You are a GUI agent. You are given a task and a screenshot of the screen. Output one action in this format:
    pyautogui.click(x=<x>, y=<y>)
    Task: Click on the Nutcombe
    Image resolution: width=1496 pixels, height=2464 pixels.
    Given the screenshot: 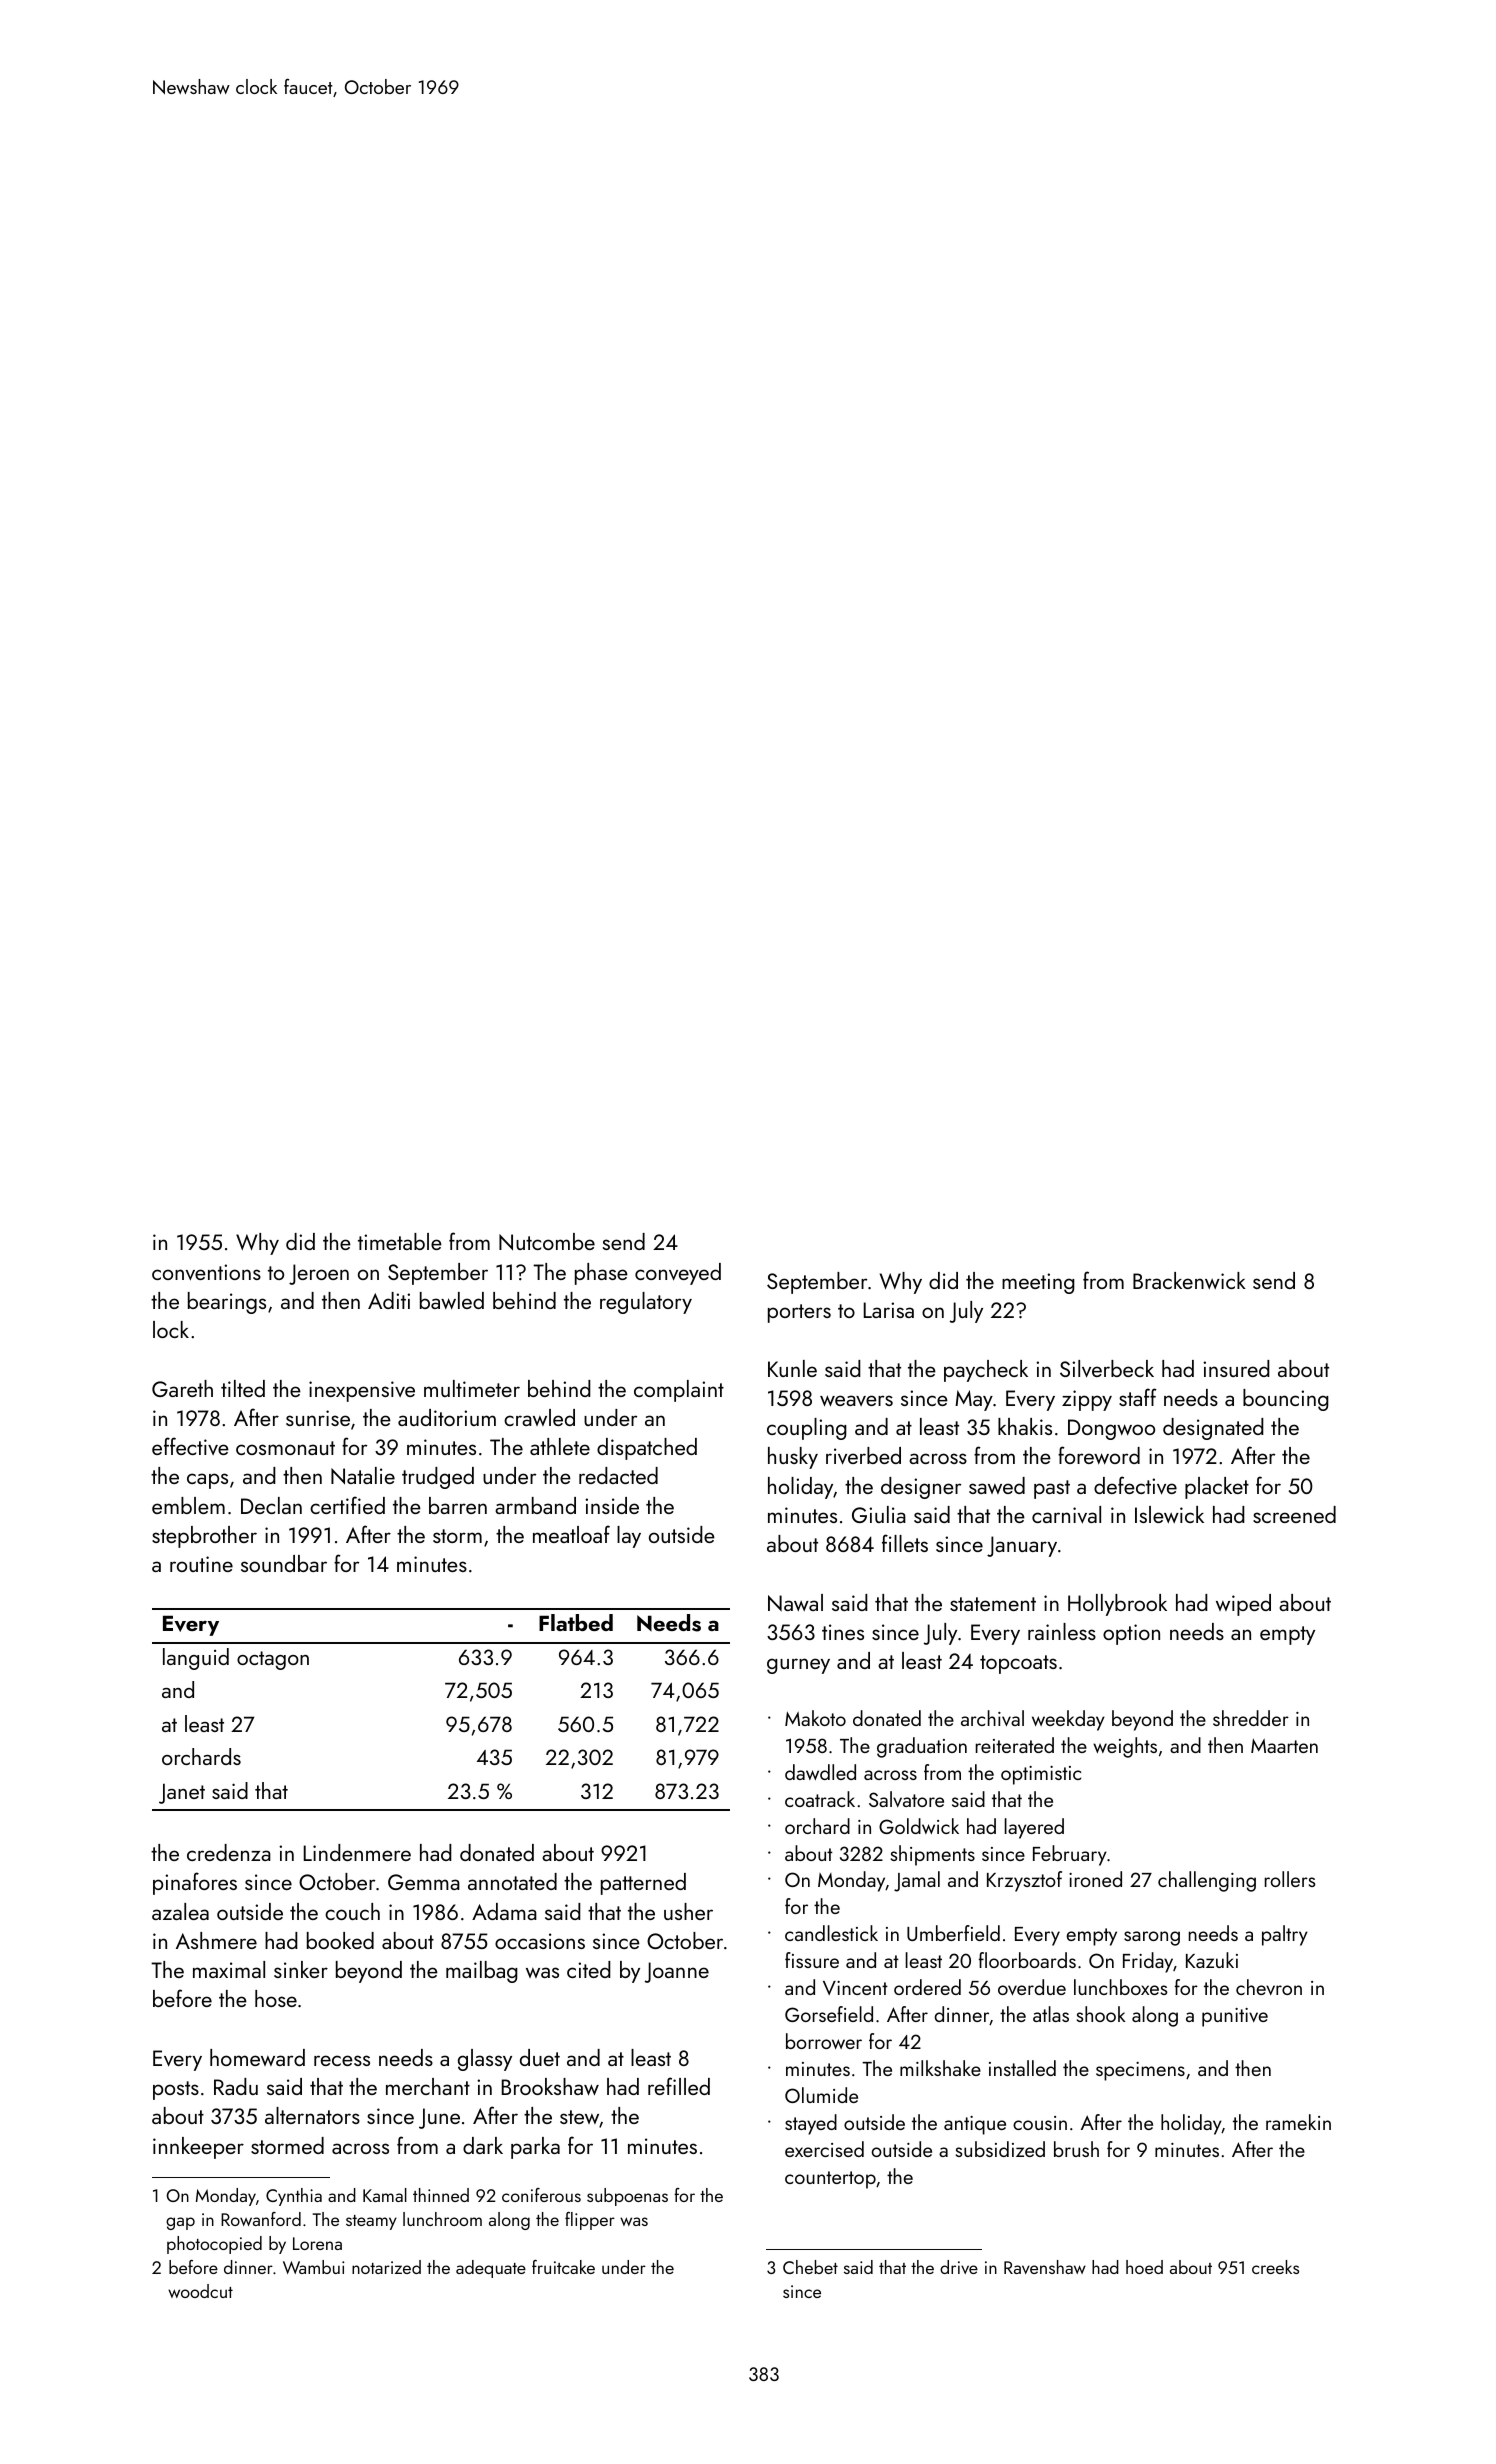 What is the action you would take?
    pyautogui.click(x=547, y=1241)
